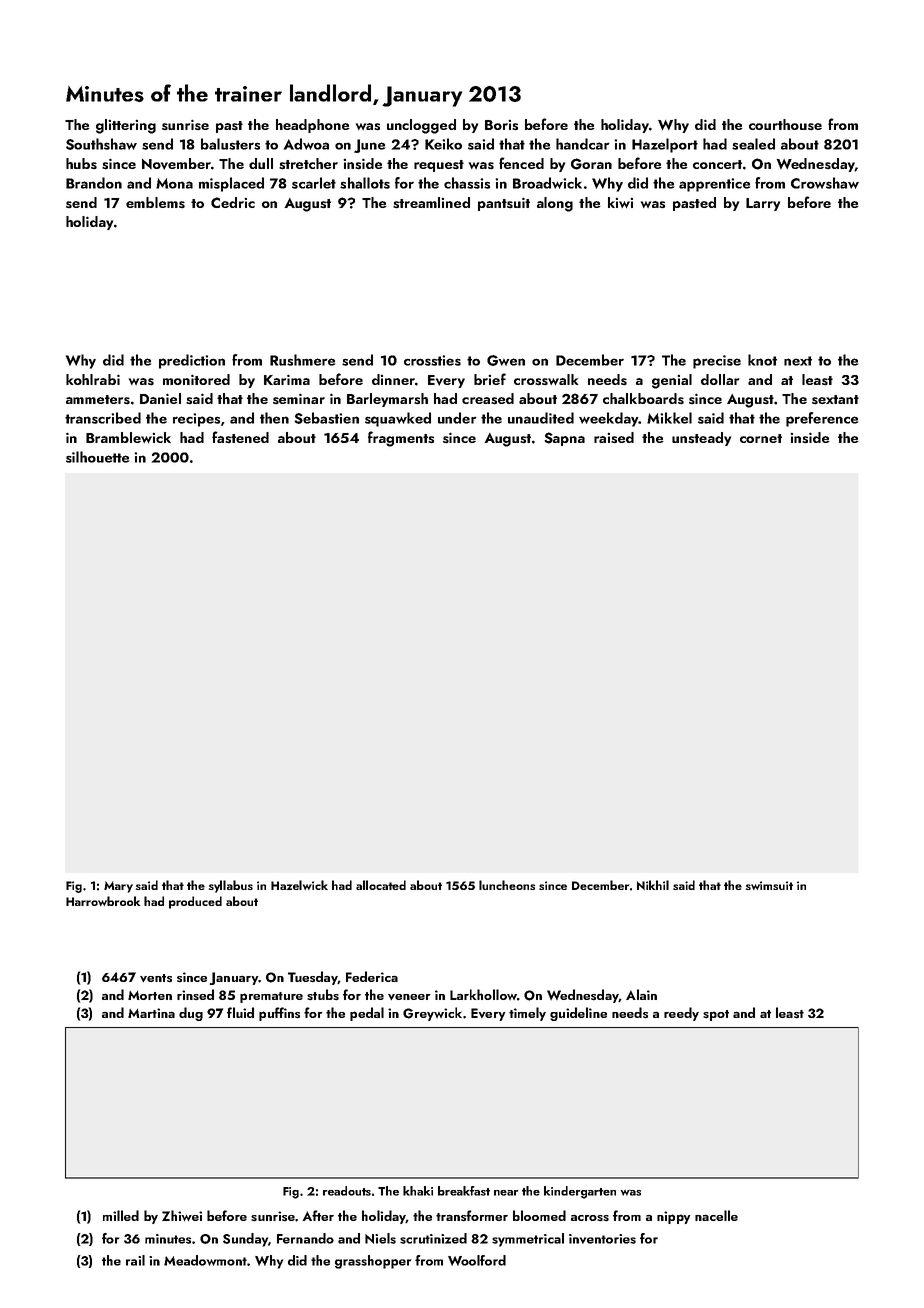 The width and height of the screenshot is (924, 1308). What do you see at coordinates (121, 1215) in the screenshot?
I see `milled` at bounding box center [121, 1215].
